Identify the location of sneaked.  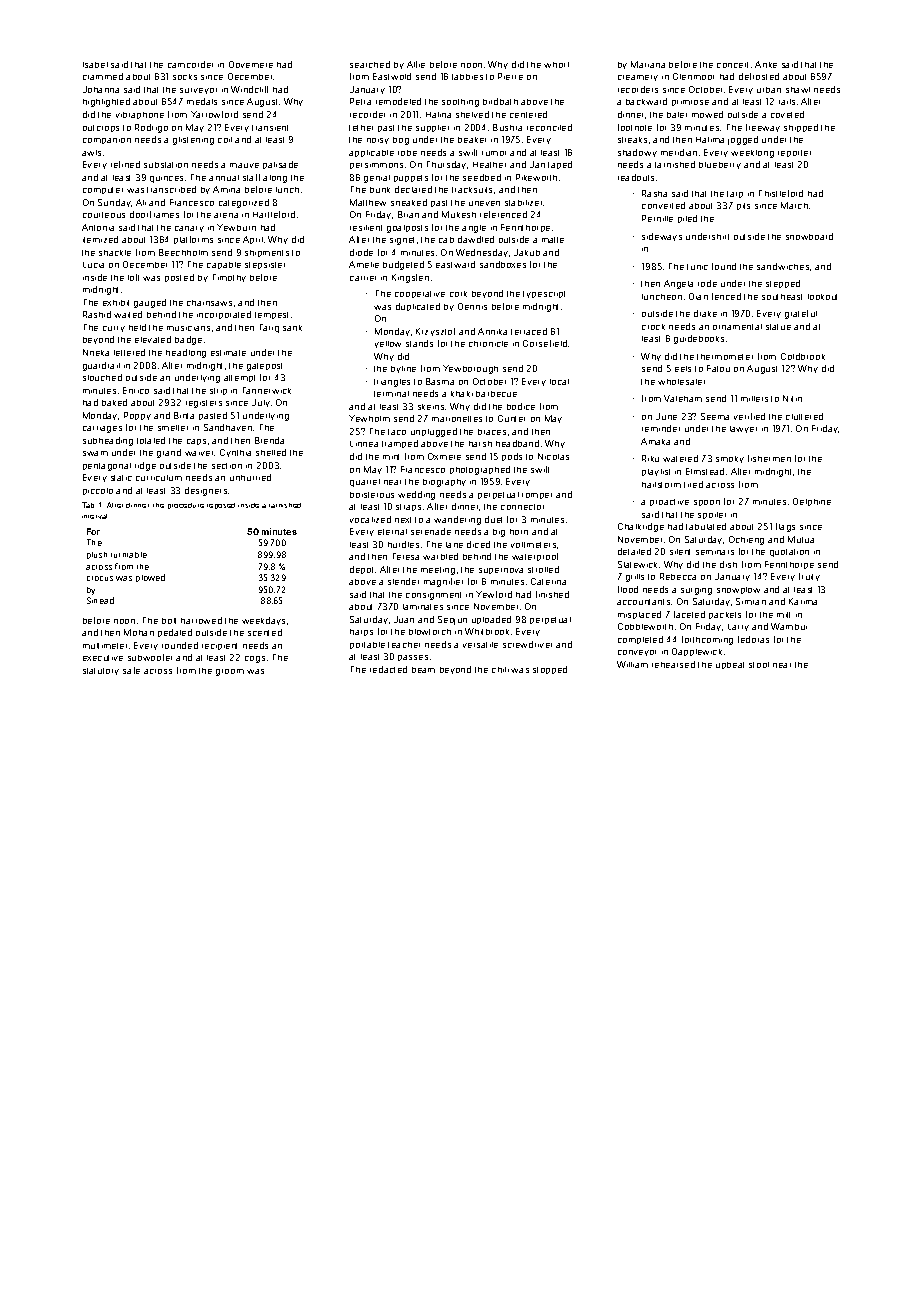
(409, 202).
